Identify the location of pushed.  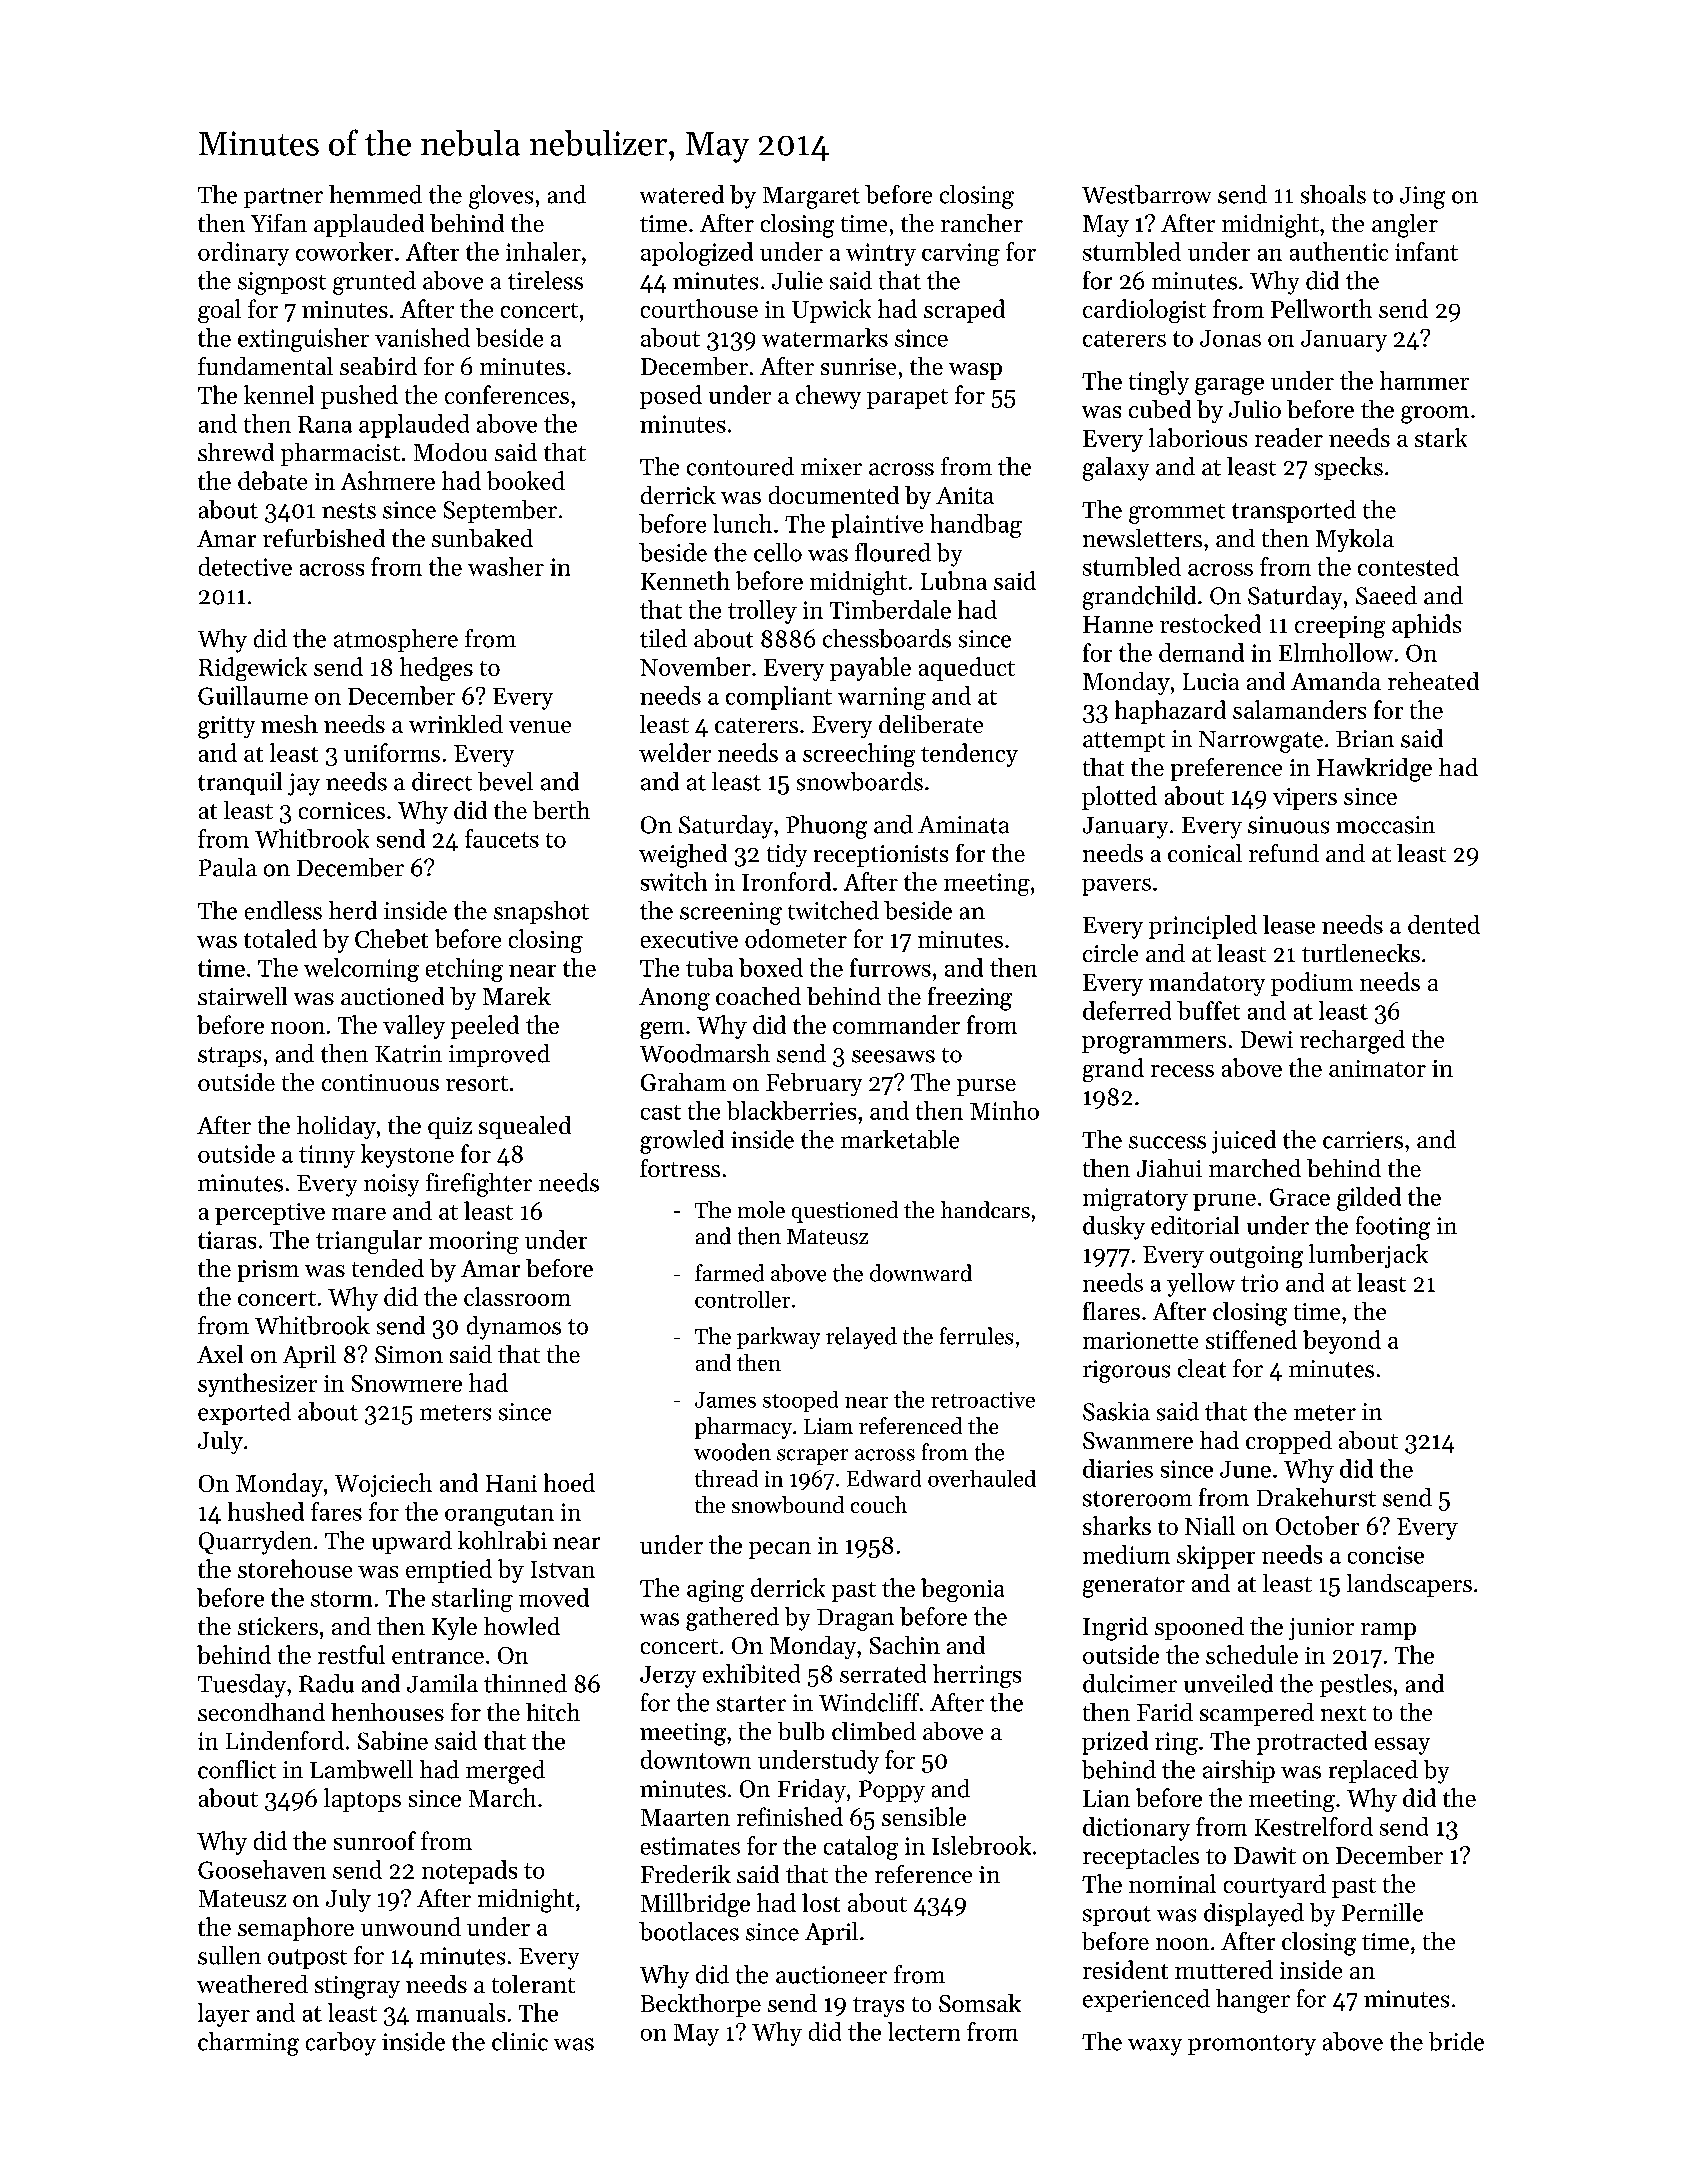
(359, 397).
